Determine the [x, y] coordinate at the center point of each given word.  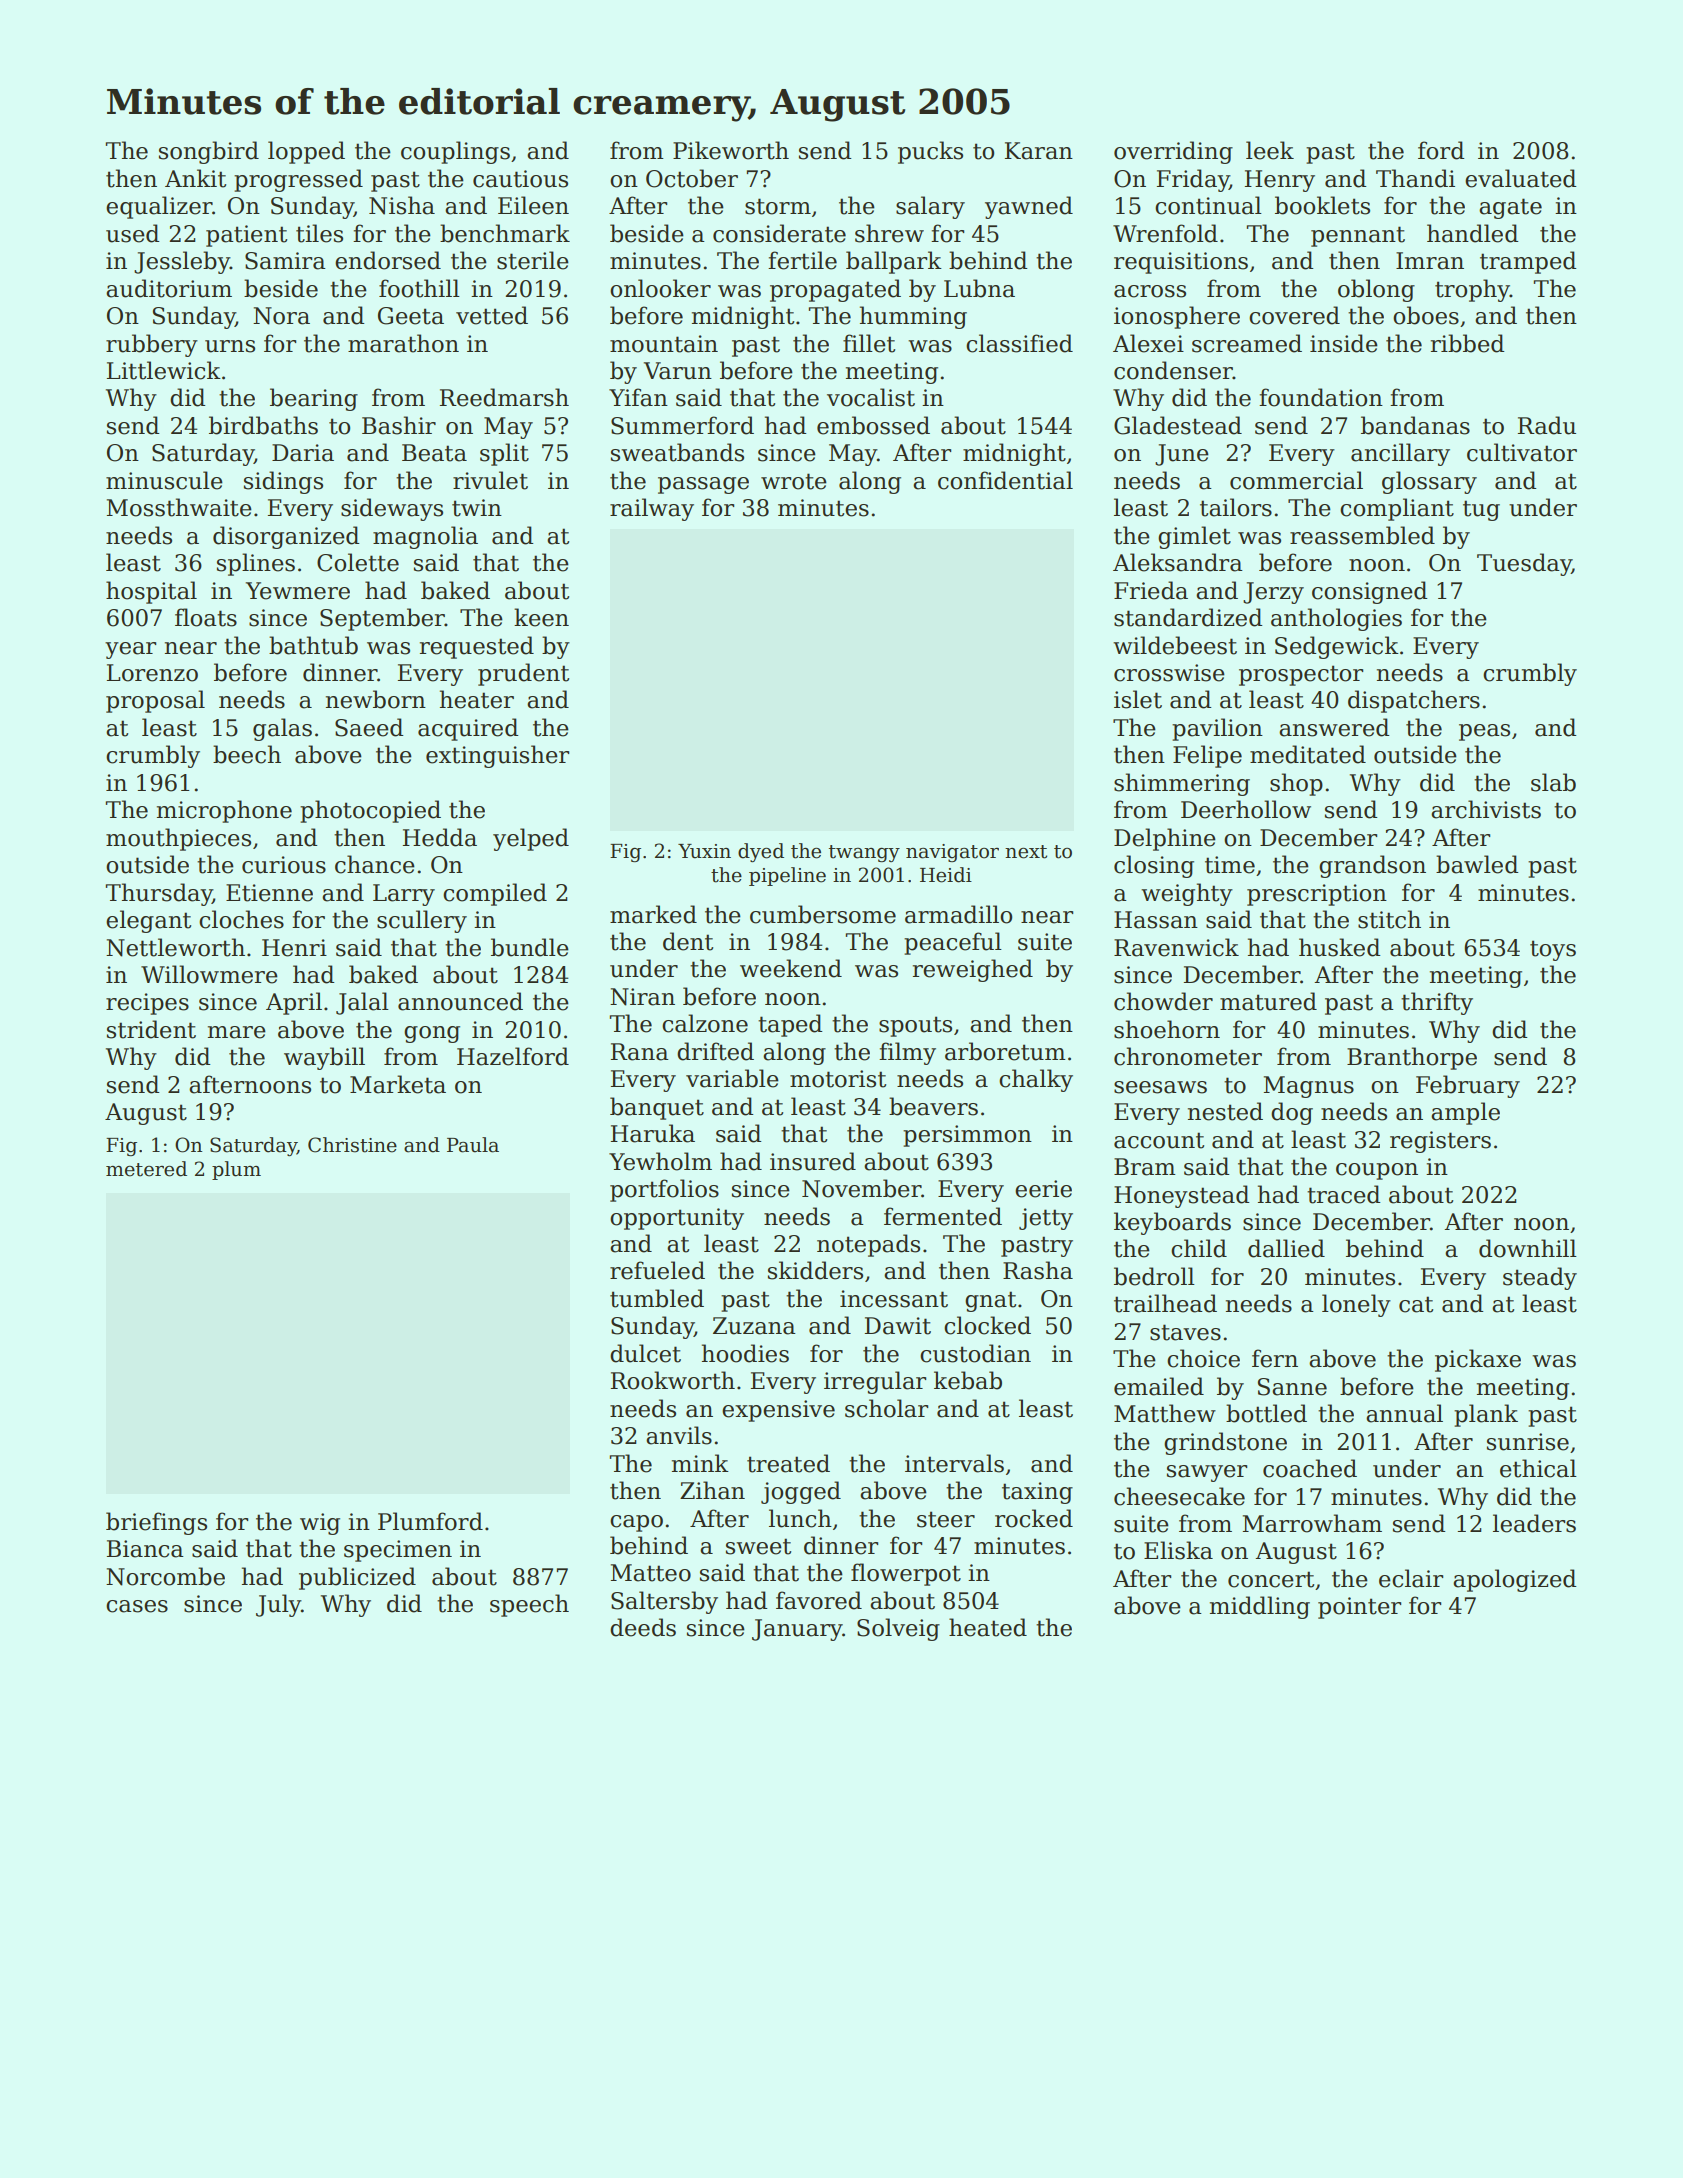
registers [1440, 1142]
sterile [533, 260]
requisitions [1181, 263]
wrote [794, 481]
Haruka [653, 1133]
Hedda [440, 837]
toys [1553, 950]
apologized [1514, 1580]
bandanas [1415, 425]
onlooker [660, 288]
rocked [1034, 1518]
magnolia [425, 537]
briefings [156, 1523]
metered [146, 1169]
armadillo [958, 914]
